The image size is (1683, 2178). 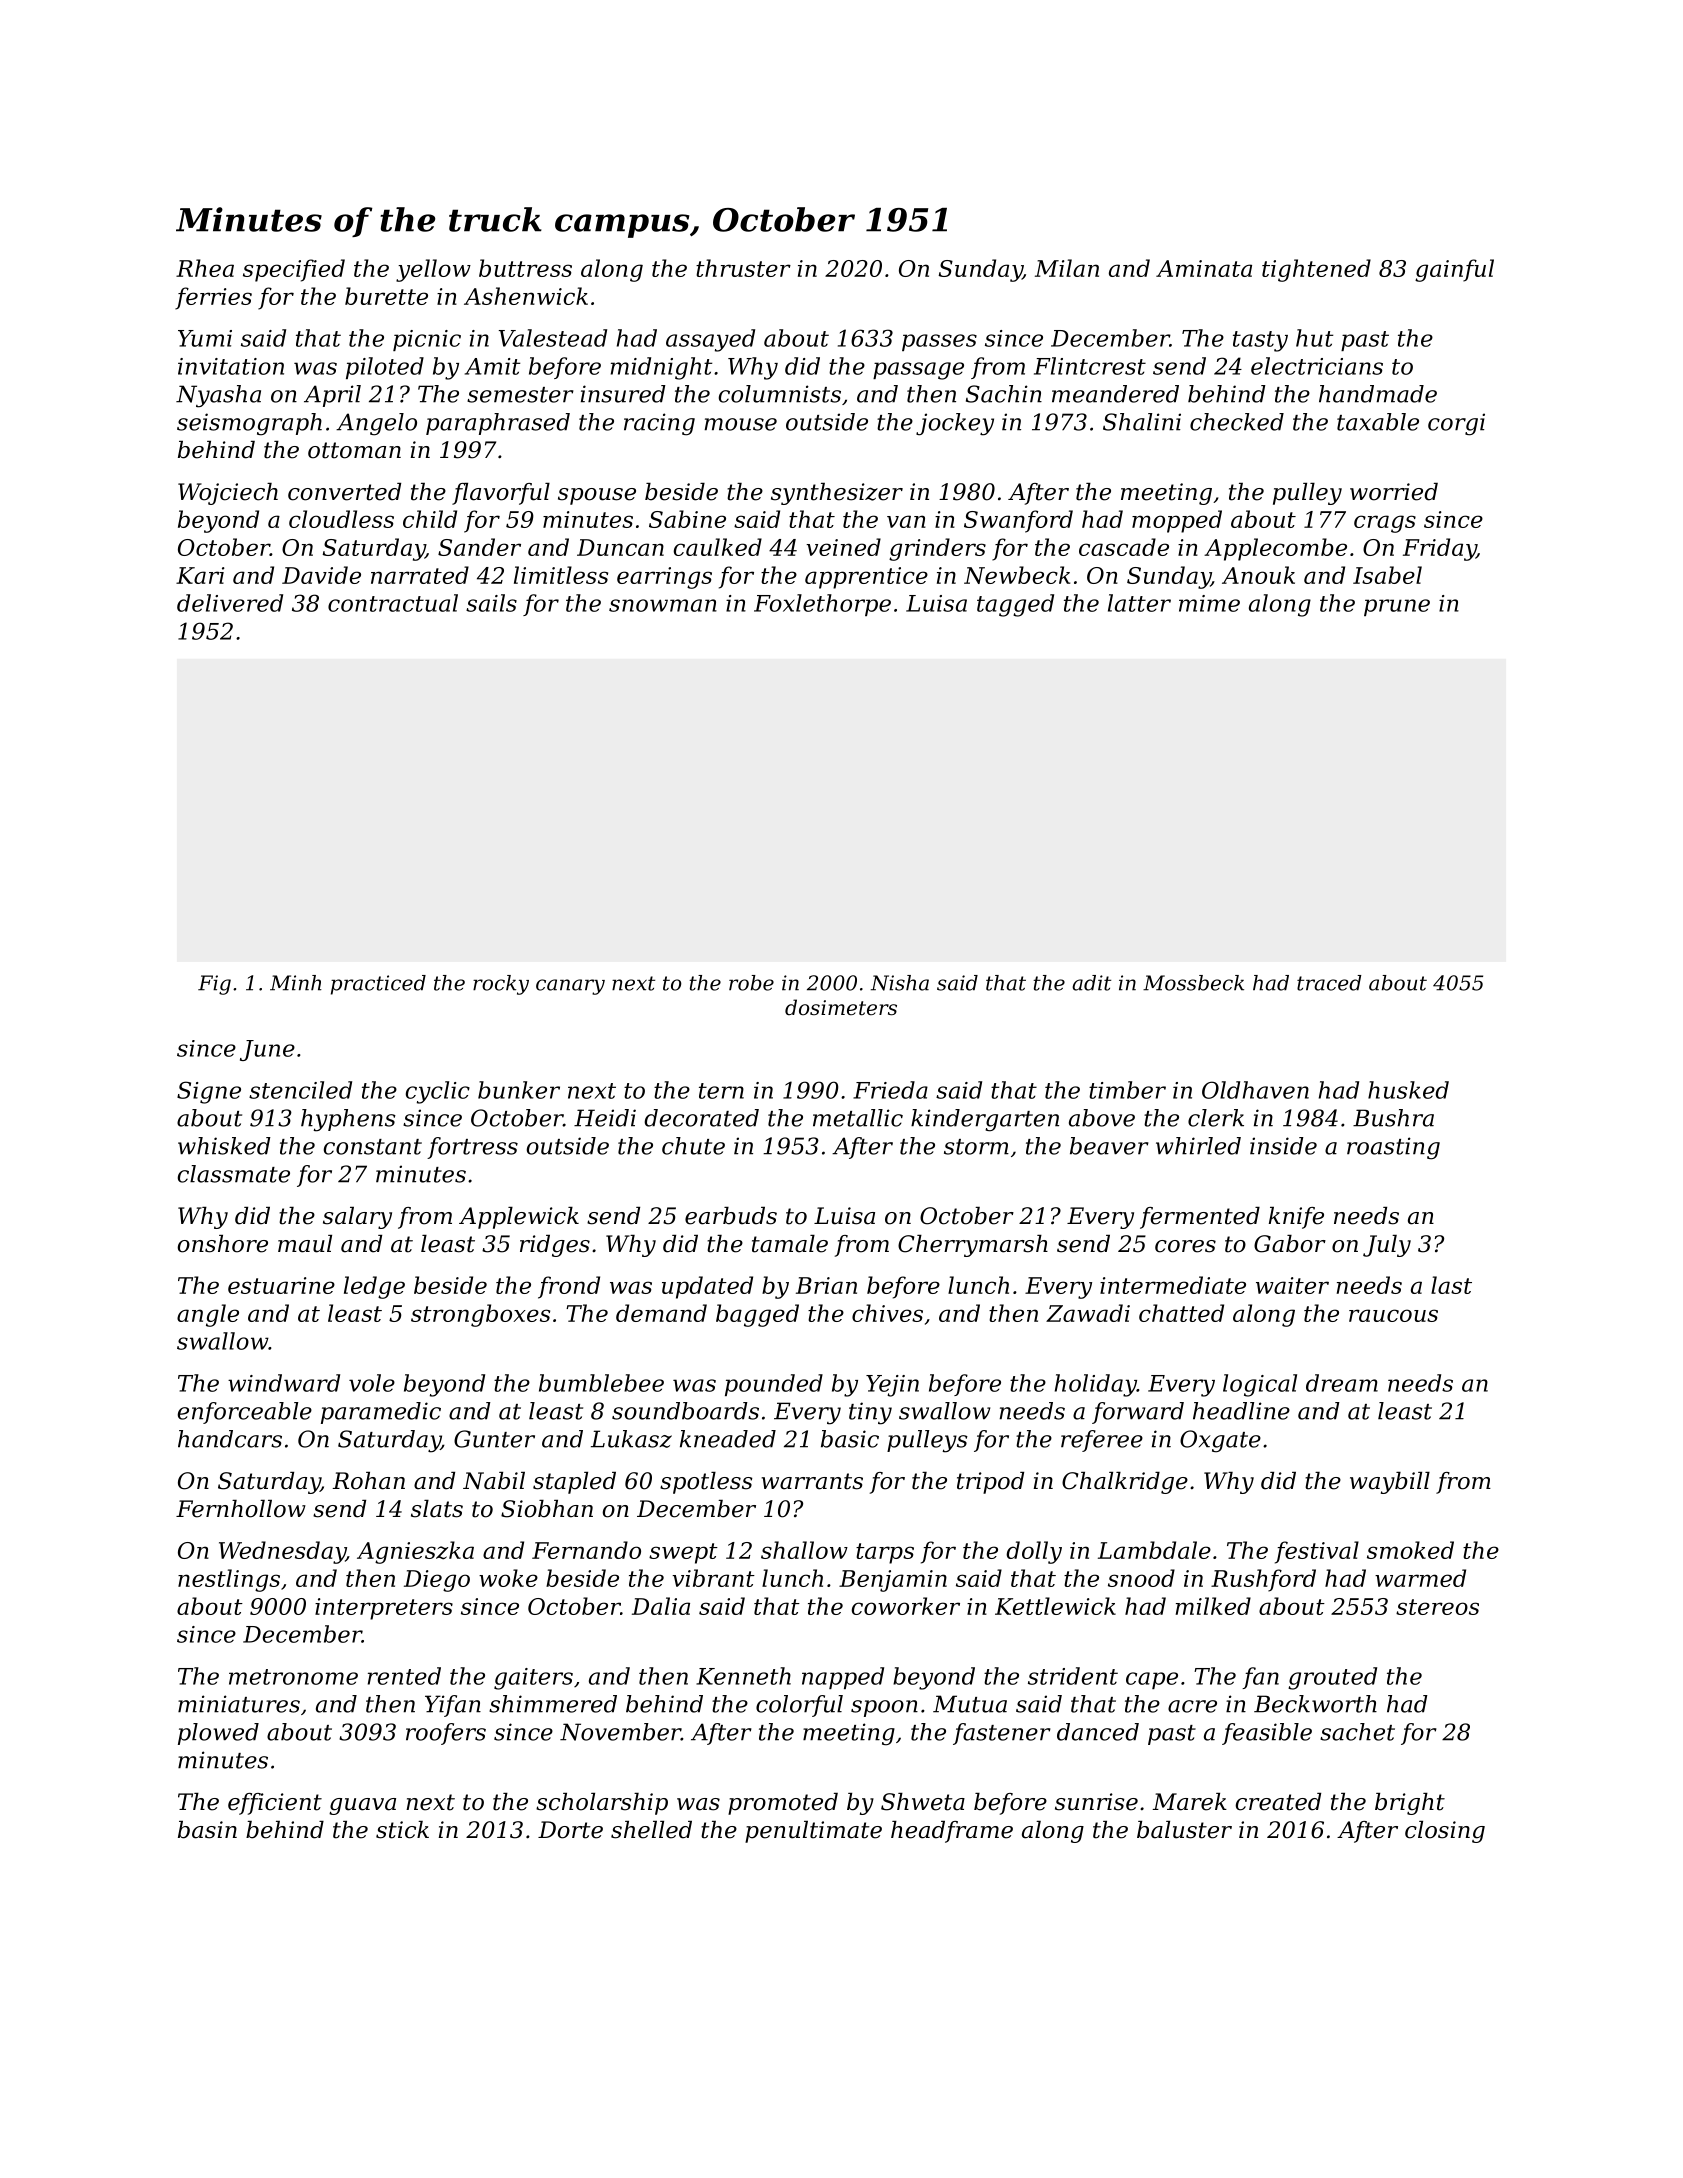 What do you see at coordinates (275, 1804) in the screenshot?
I see `efficient` at bounding box center [275, 1804].
